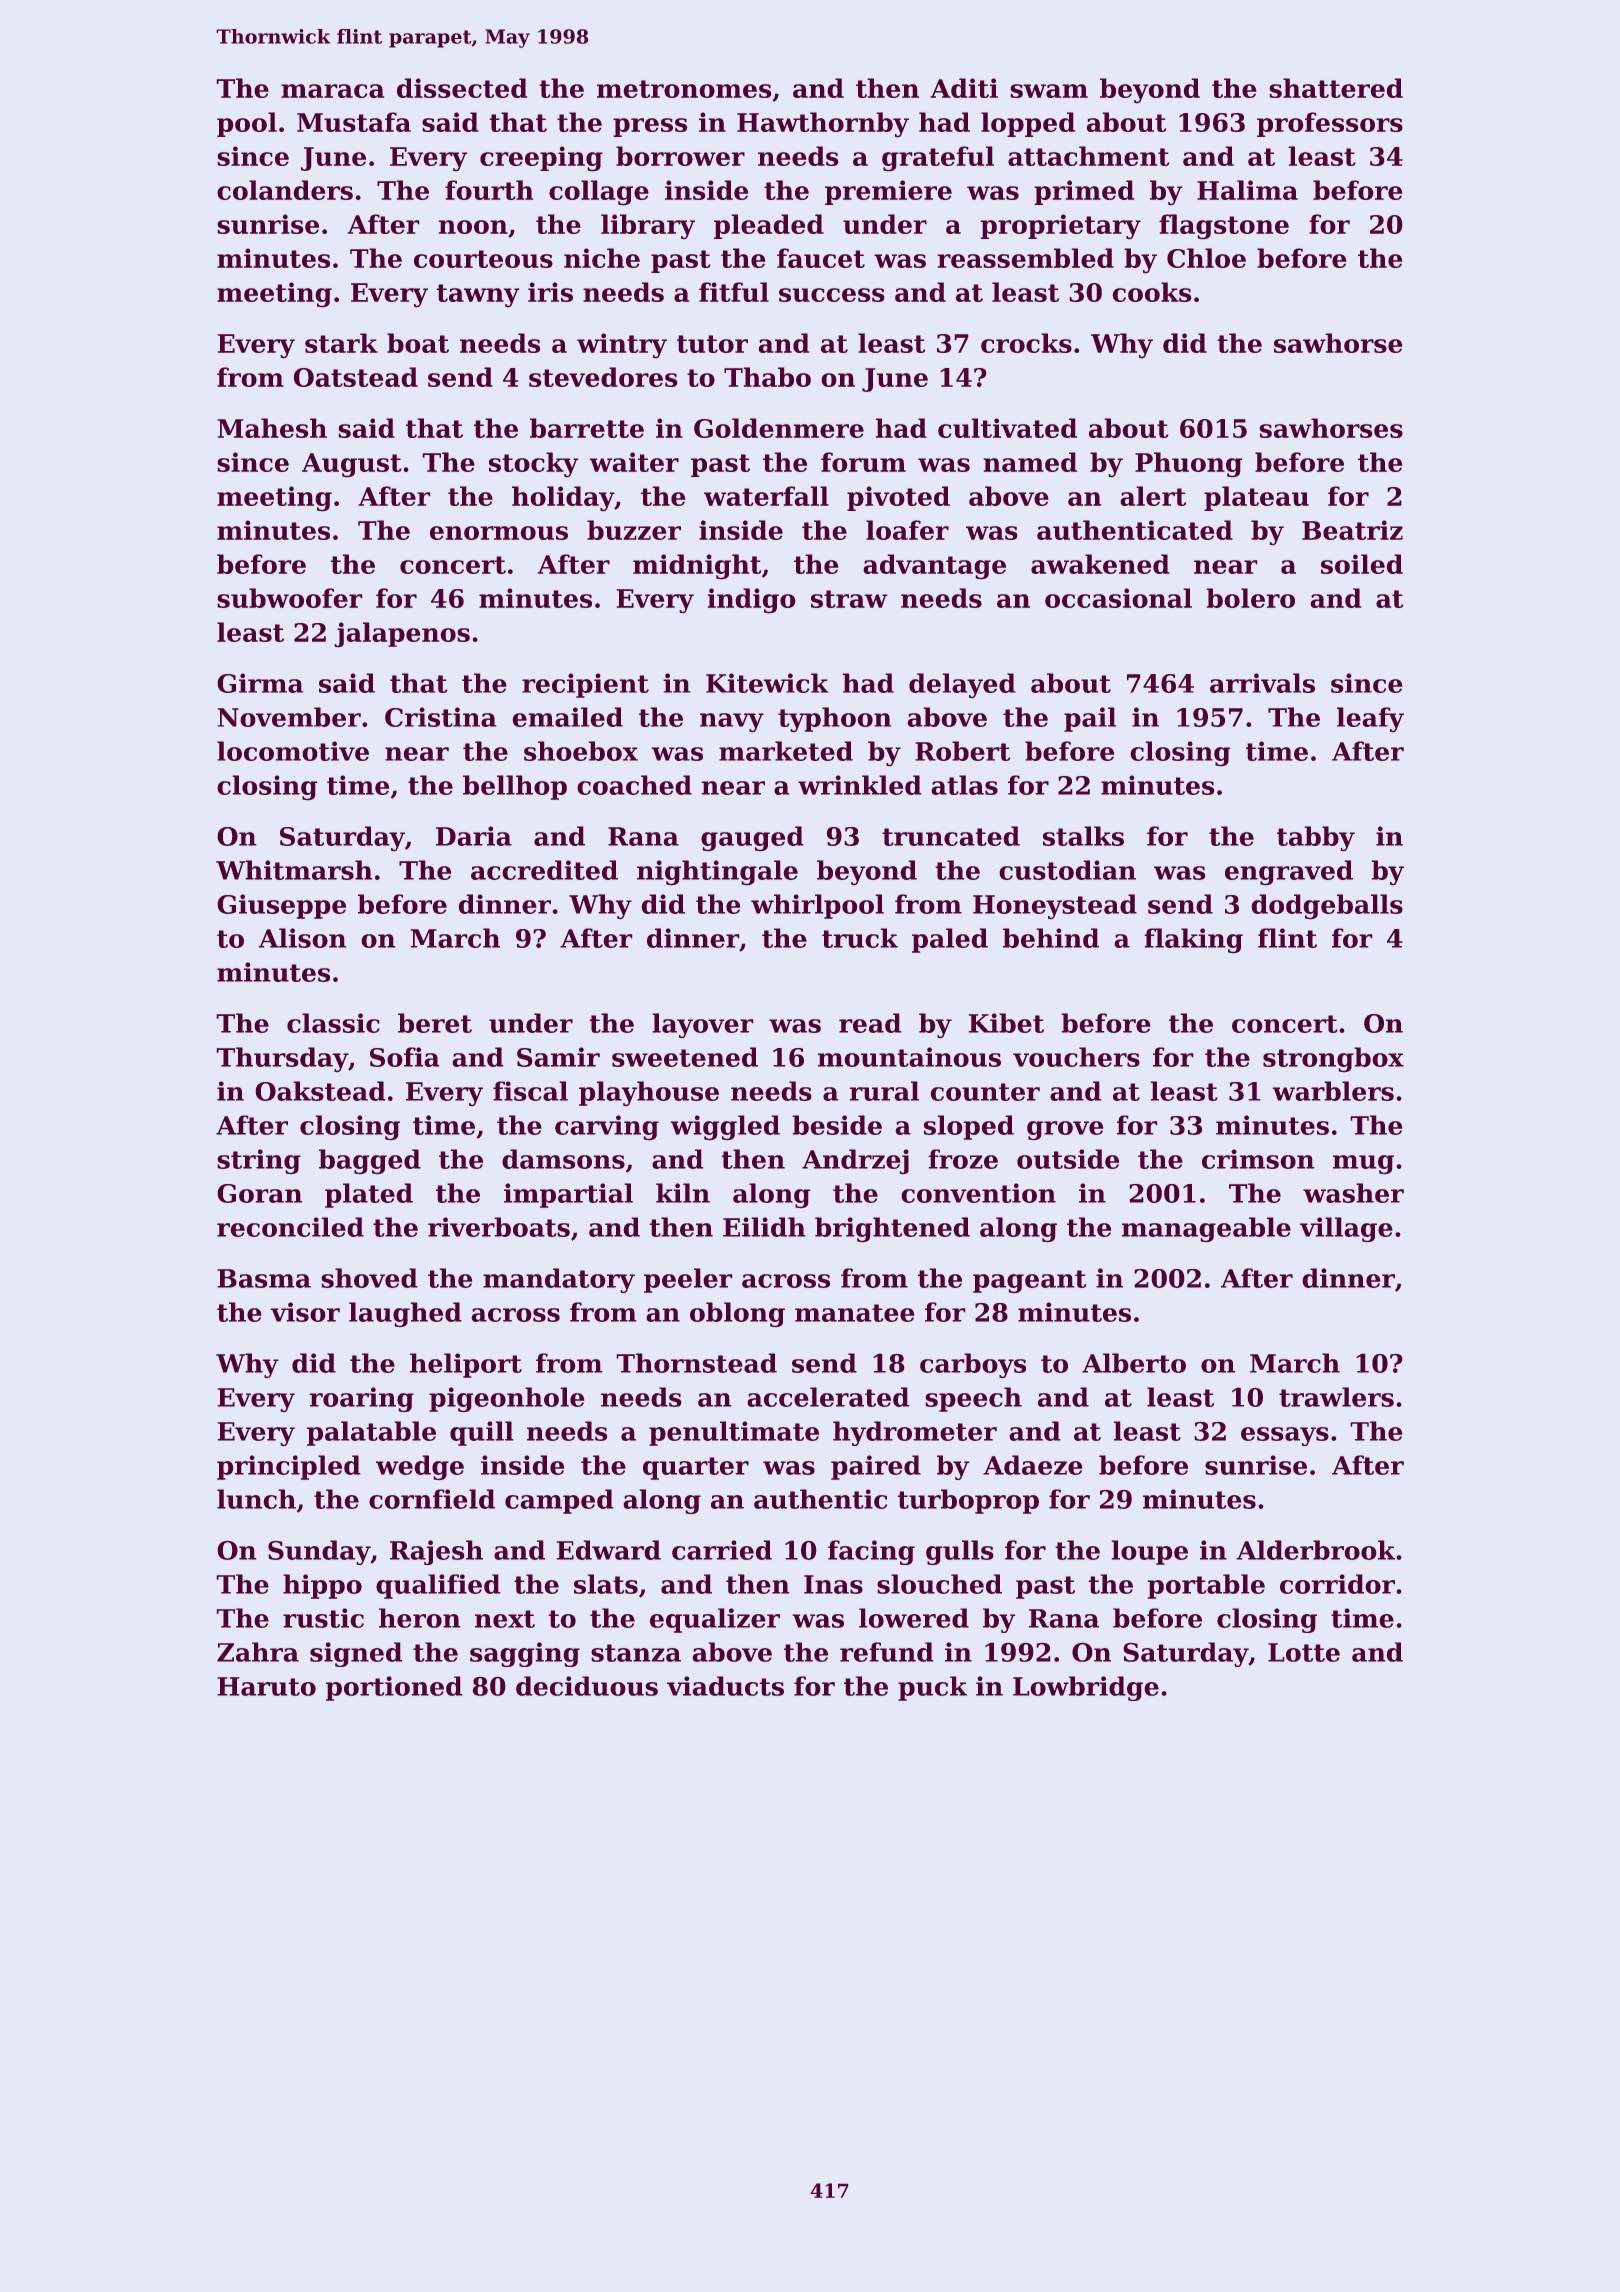 The height and width of the document is (2292, 1620). What do you see at coordinates (1336, 1397) in the document?
I see `trawlers` at bounding box center [1336, 1397].
